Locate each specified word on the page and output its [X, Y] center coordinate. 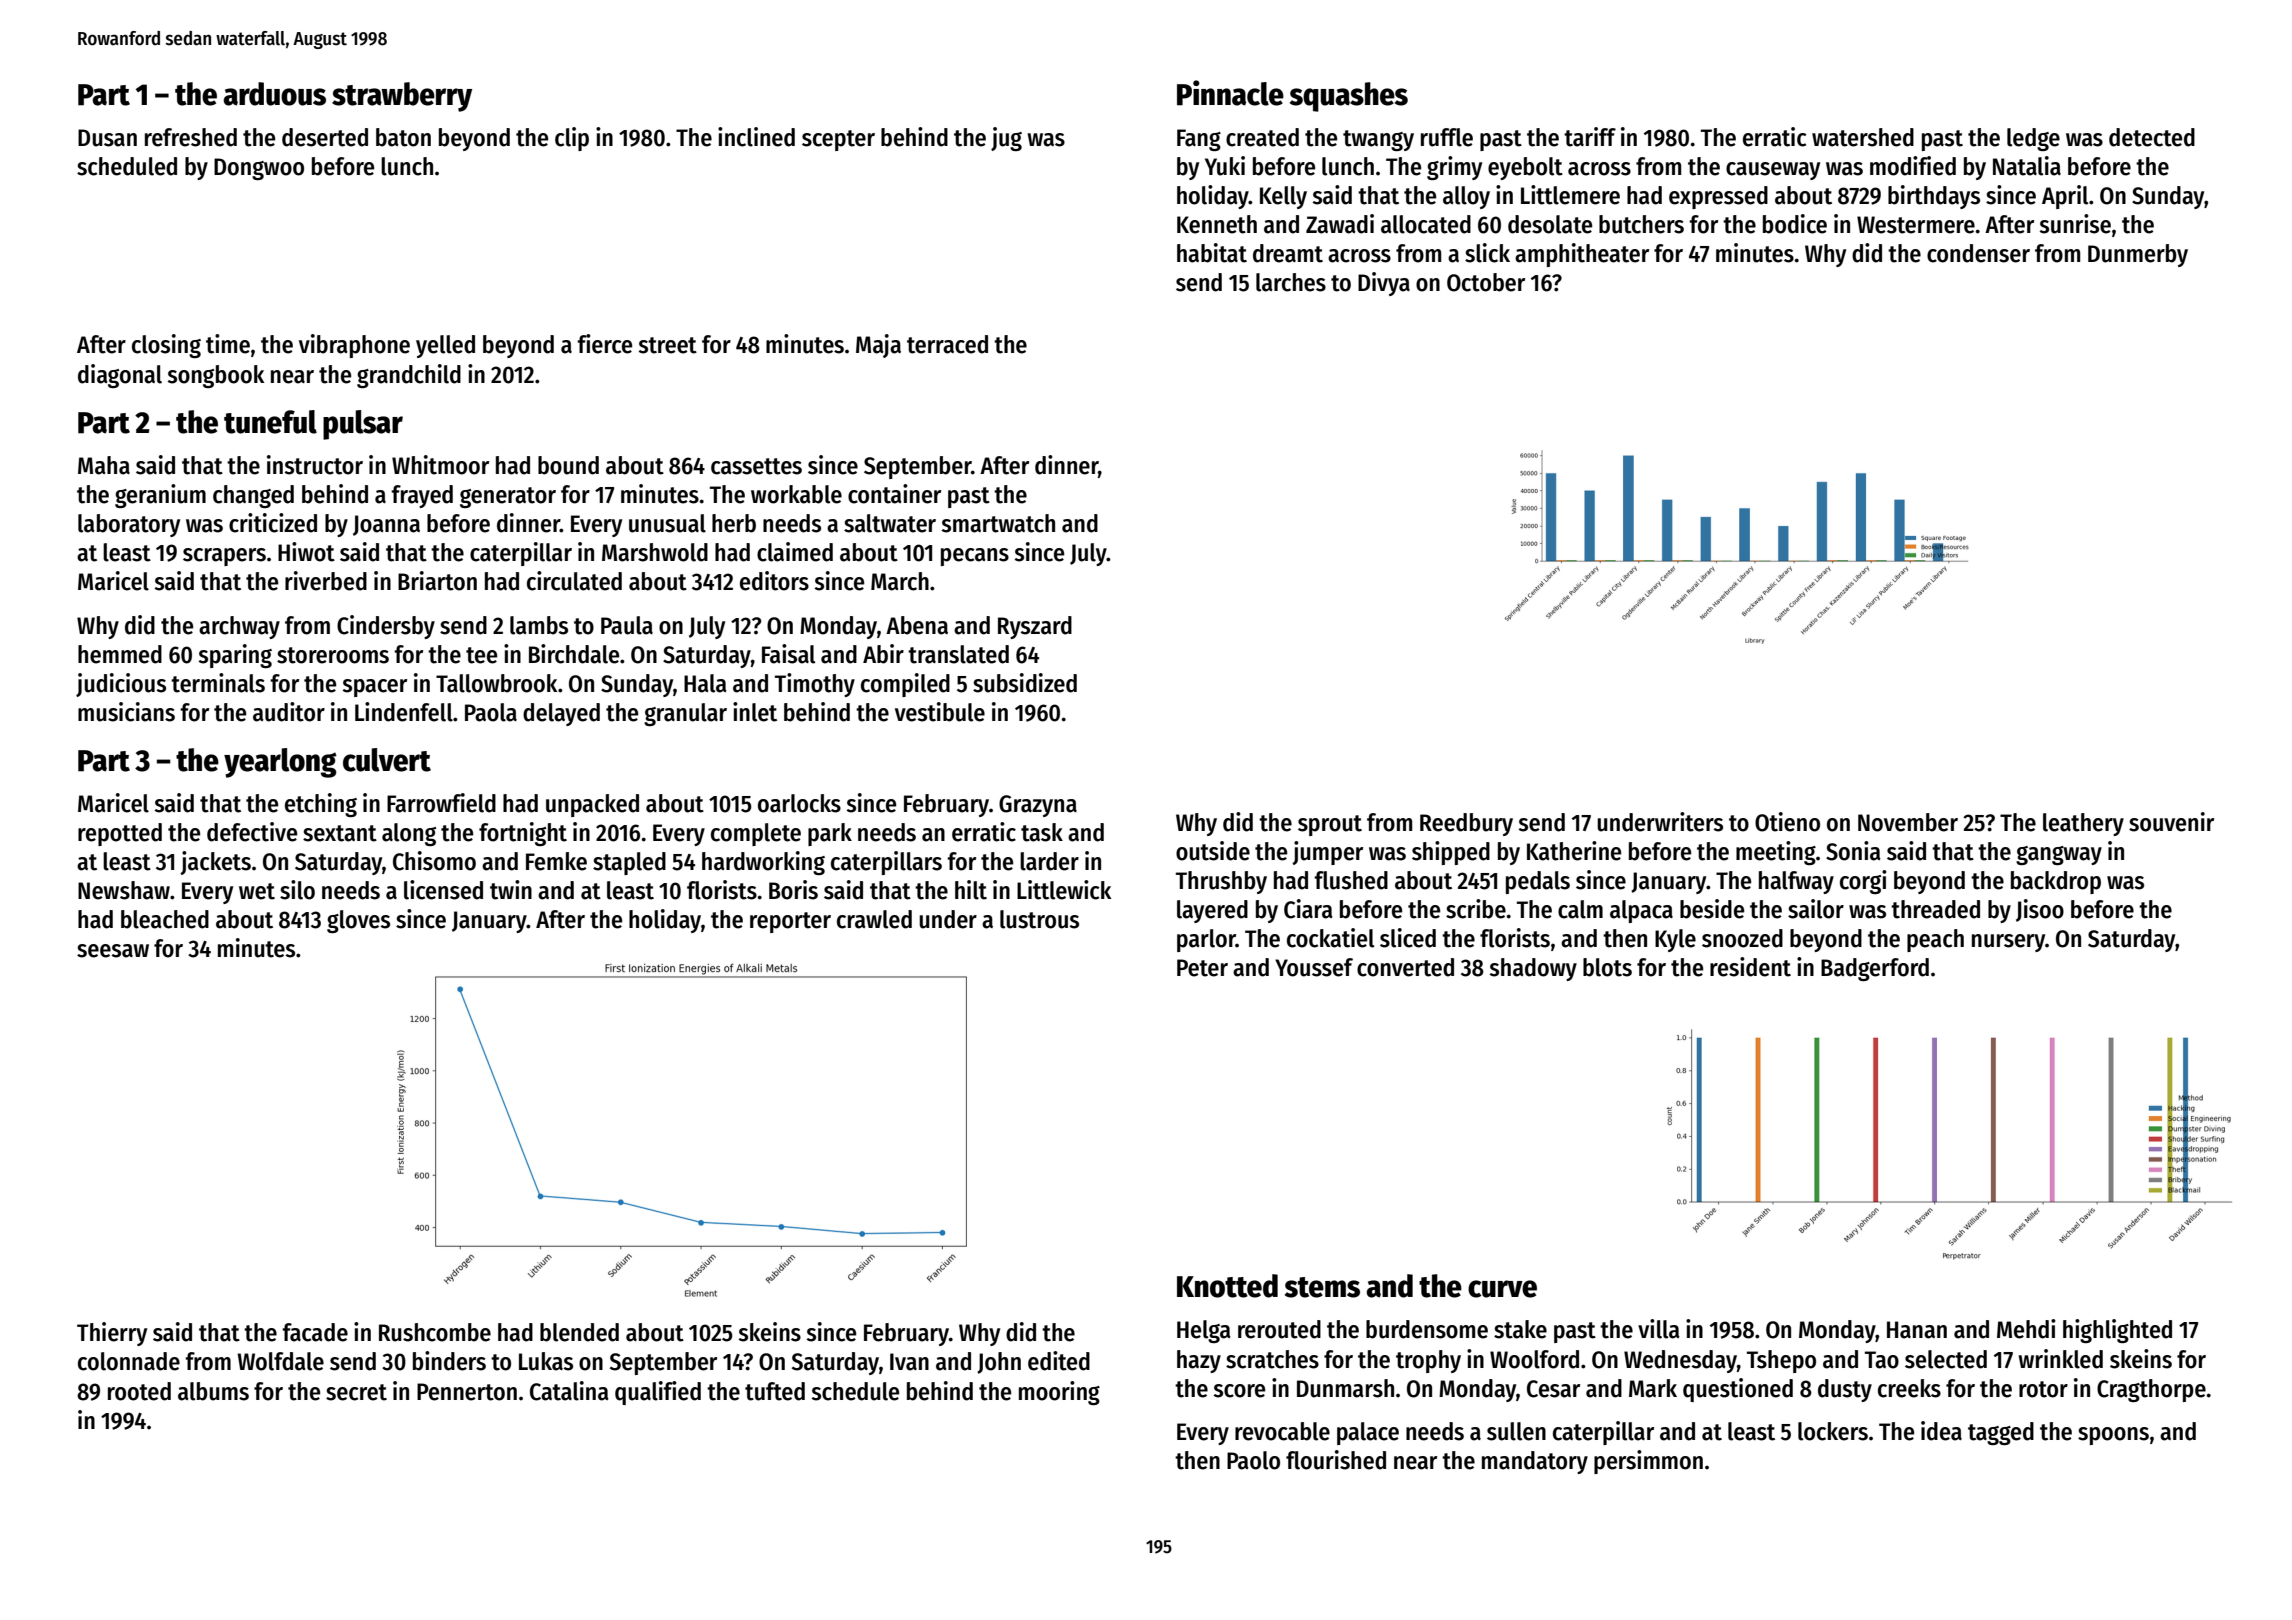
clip [572, 139]
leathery [2083, 824]
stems [1322, 1287]
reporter [790, 922]
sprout [1330, 825]
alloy [1466, 197]
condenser [1978, 253]
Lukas [546, 1361]
